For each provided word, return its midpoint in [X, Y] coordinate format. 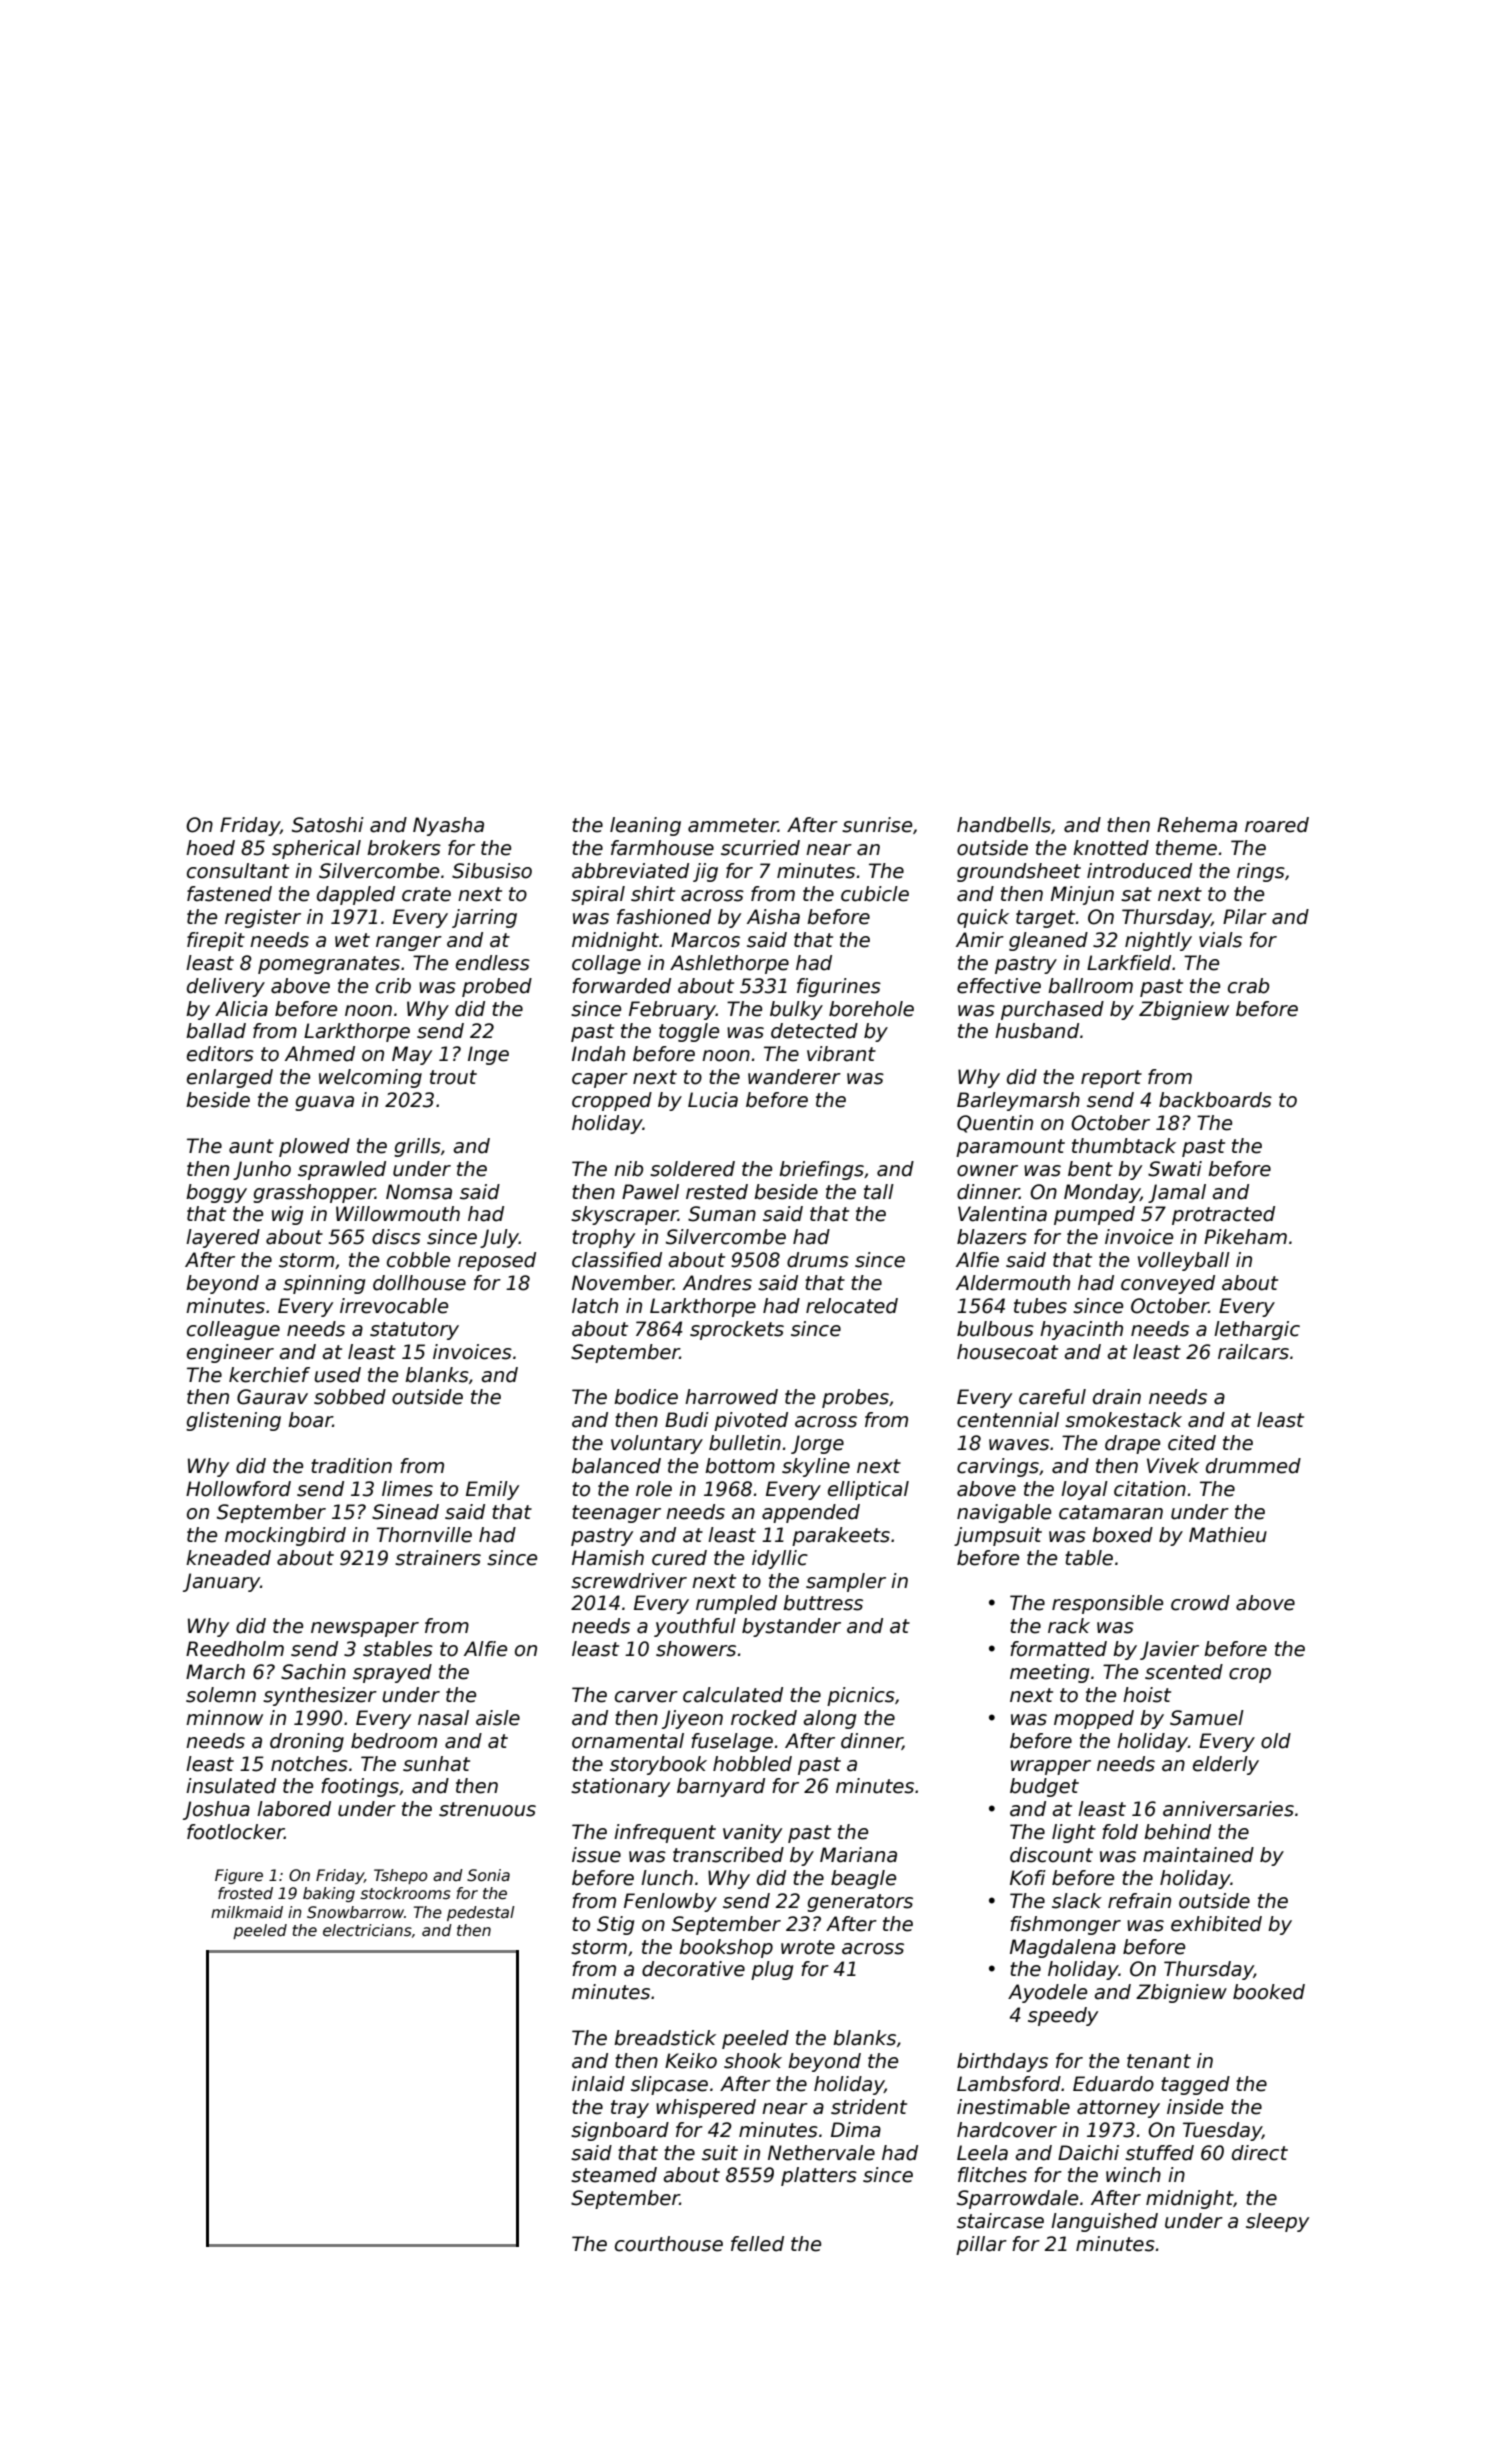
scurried [760, 848]
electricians [367, 1930]
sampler [846, 1582]
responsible [1107, 1604]
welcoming [370, 1078]
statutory [414, 1331]
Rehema [1197, 825]
